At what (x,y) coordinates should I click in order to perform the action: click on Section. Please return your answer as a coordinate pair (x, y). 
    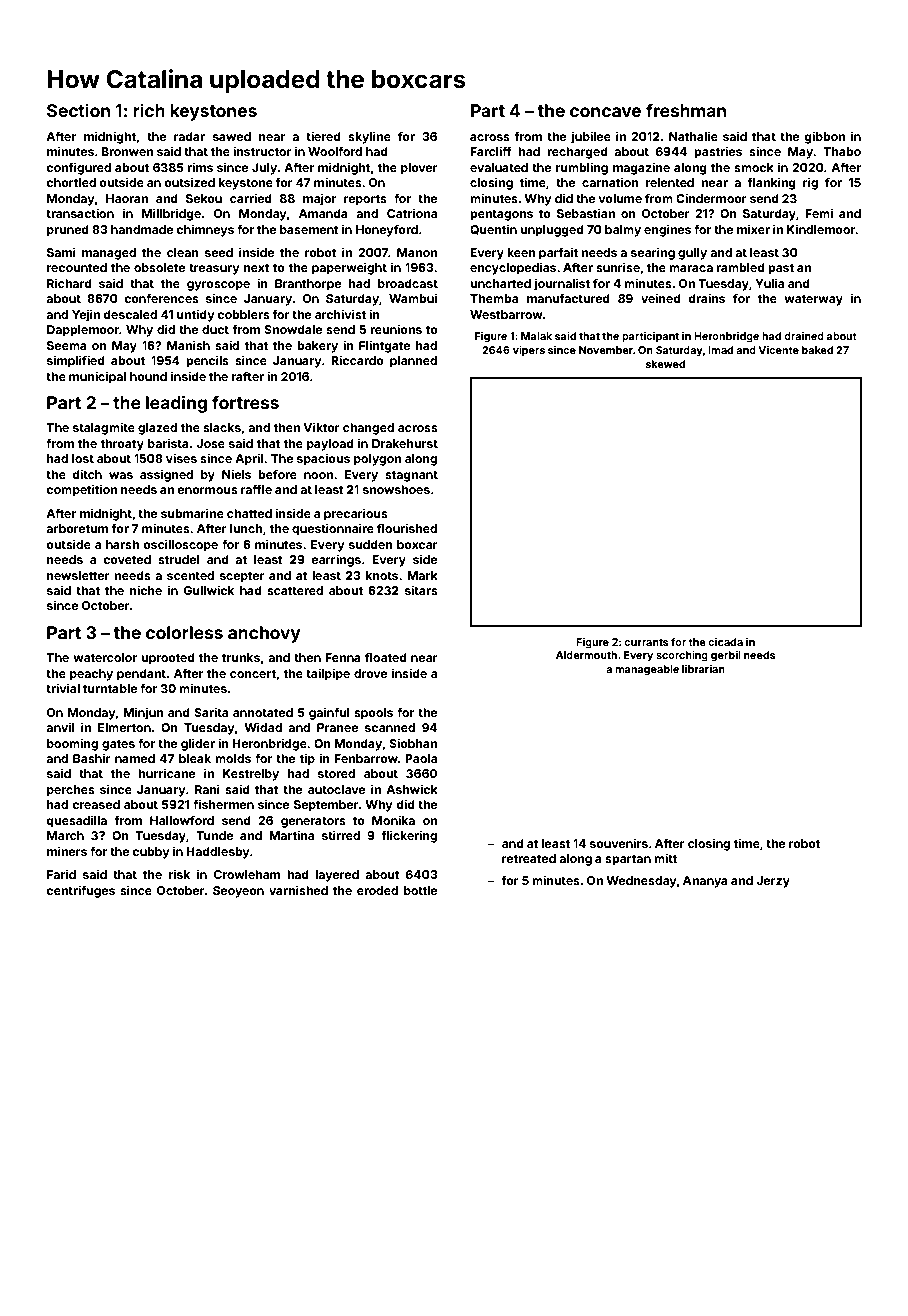
    Looking at the image, I should click on (78, 110).
